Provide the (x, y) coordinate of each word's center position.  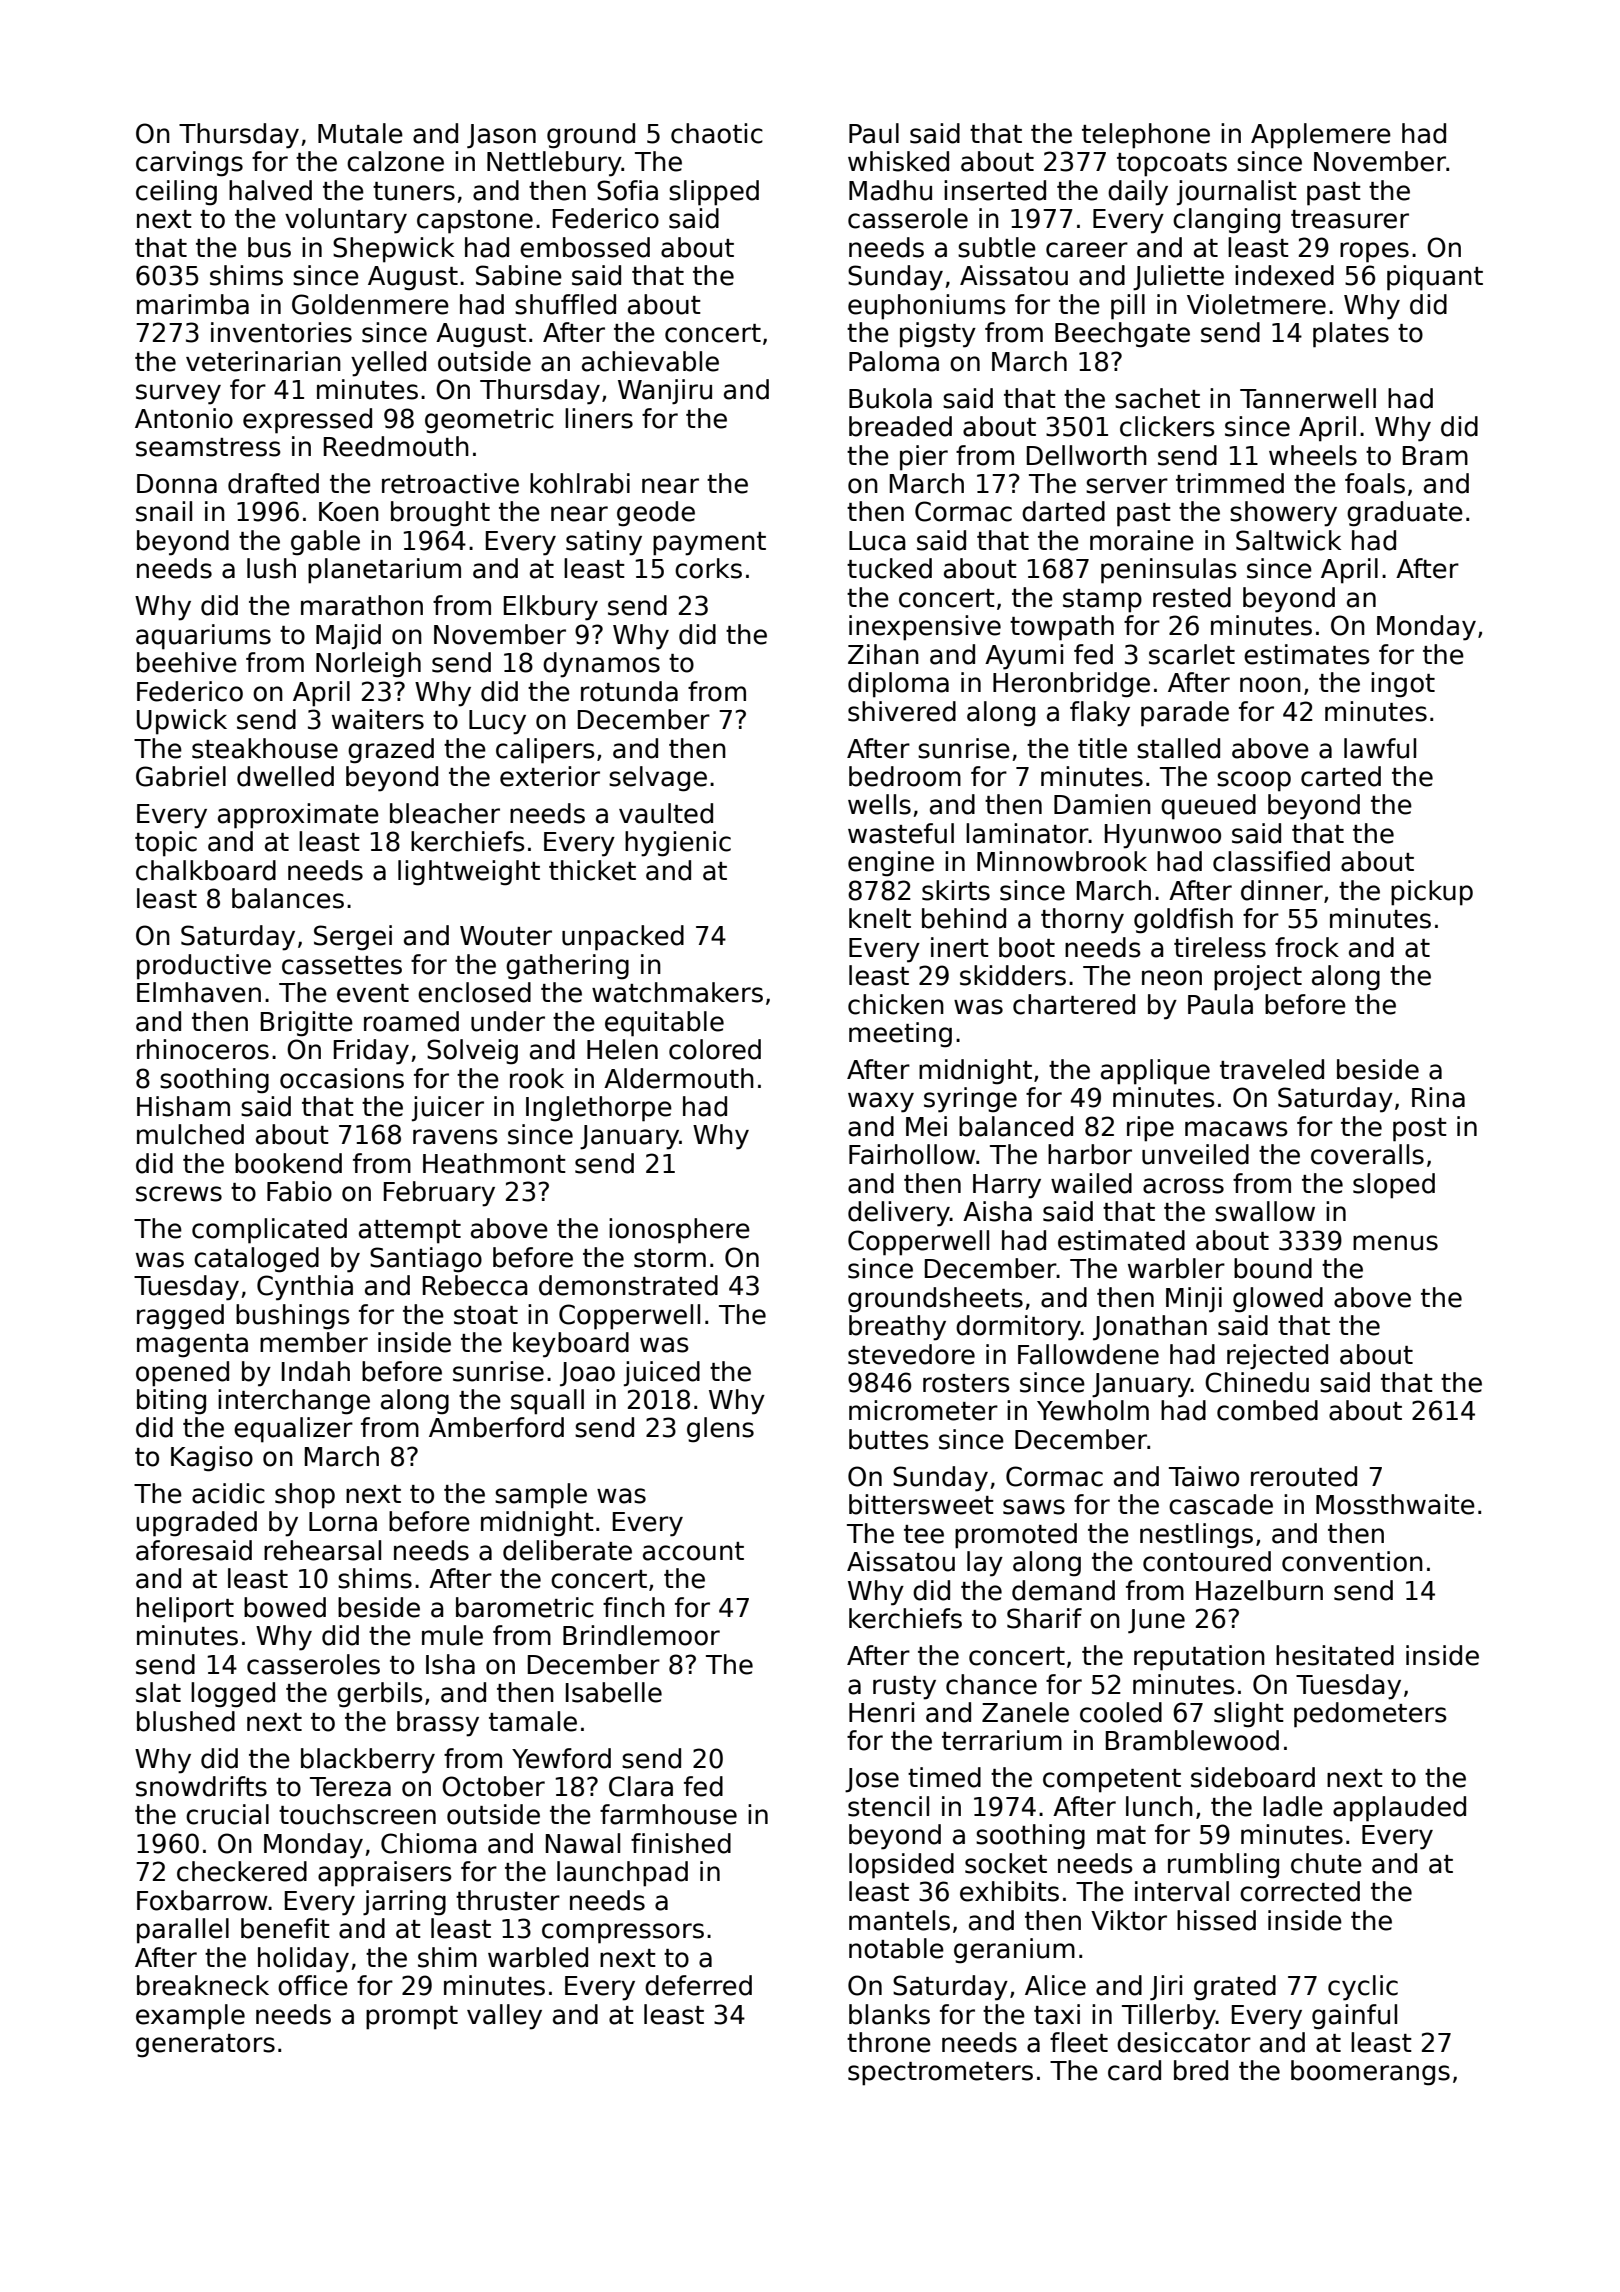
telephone (1146, 136)
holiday (303, 1960)
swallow (1265, 1211)
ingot (1403, 685)
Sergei (353, 938)
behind (964, 918)
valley (504, 2017)
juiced (662, 1374)
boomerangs (1370, 2073)
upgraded (197, 1524)
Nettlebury (554, 164)
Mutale (360, 133)
